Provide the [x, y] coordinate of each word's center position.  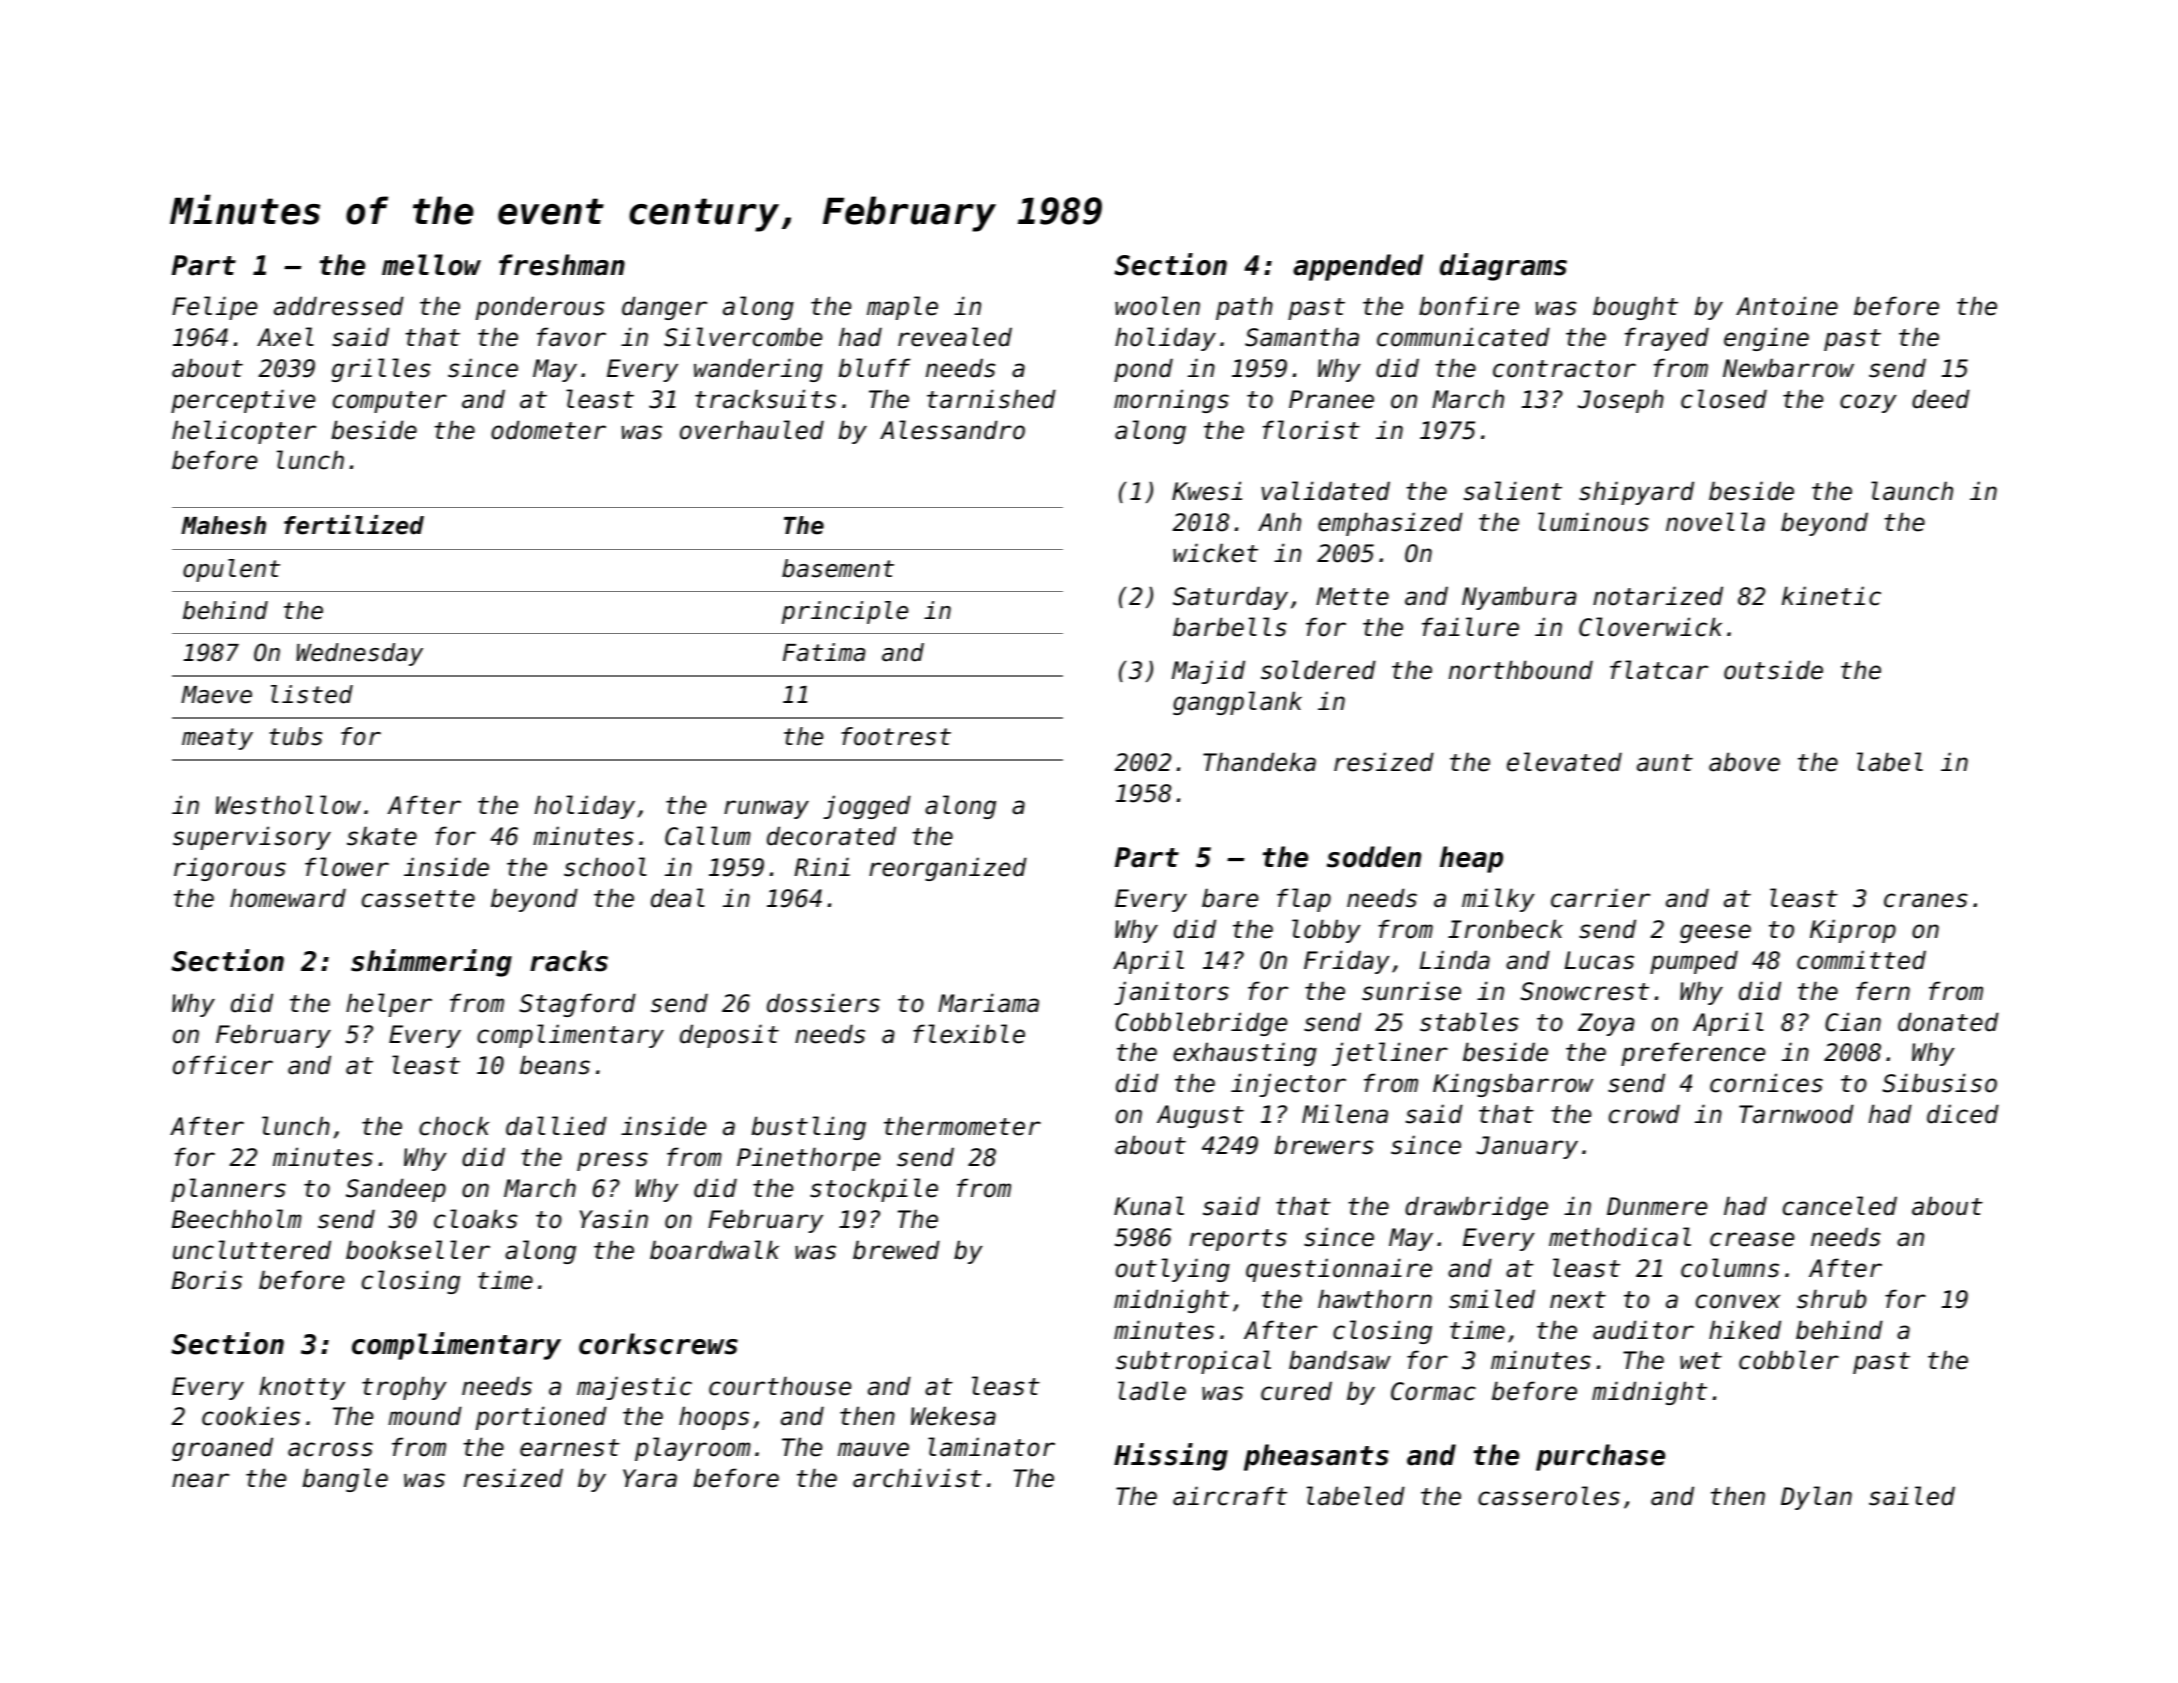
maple [902, 308]
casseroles [1549, 1496]
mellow [431, 265]
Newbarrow [1788, 368]
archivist [917, 1478]
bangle [345, 1480]
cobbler [1789, 1360]
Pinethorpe [808, 1159]
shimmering [431, 963]
